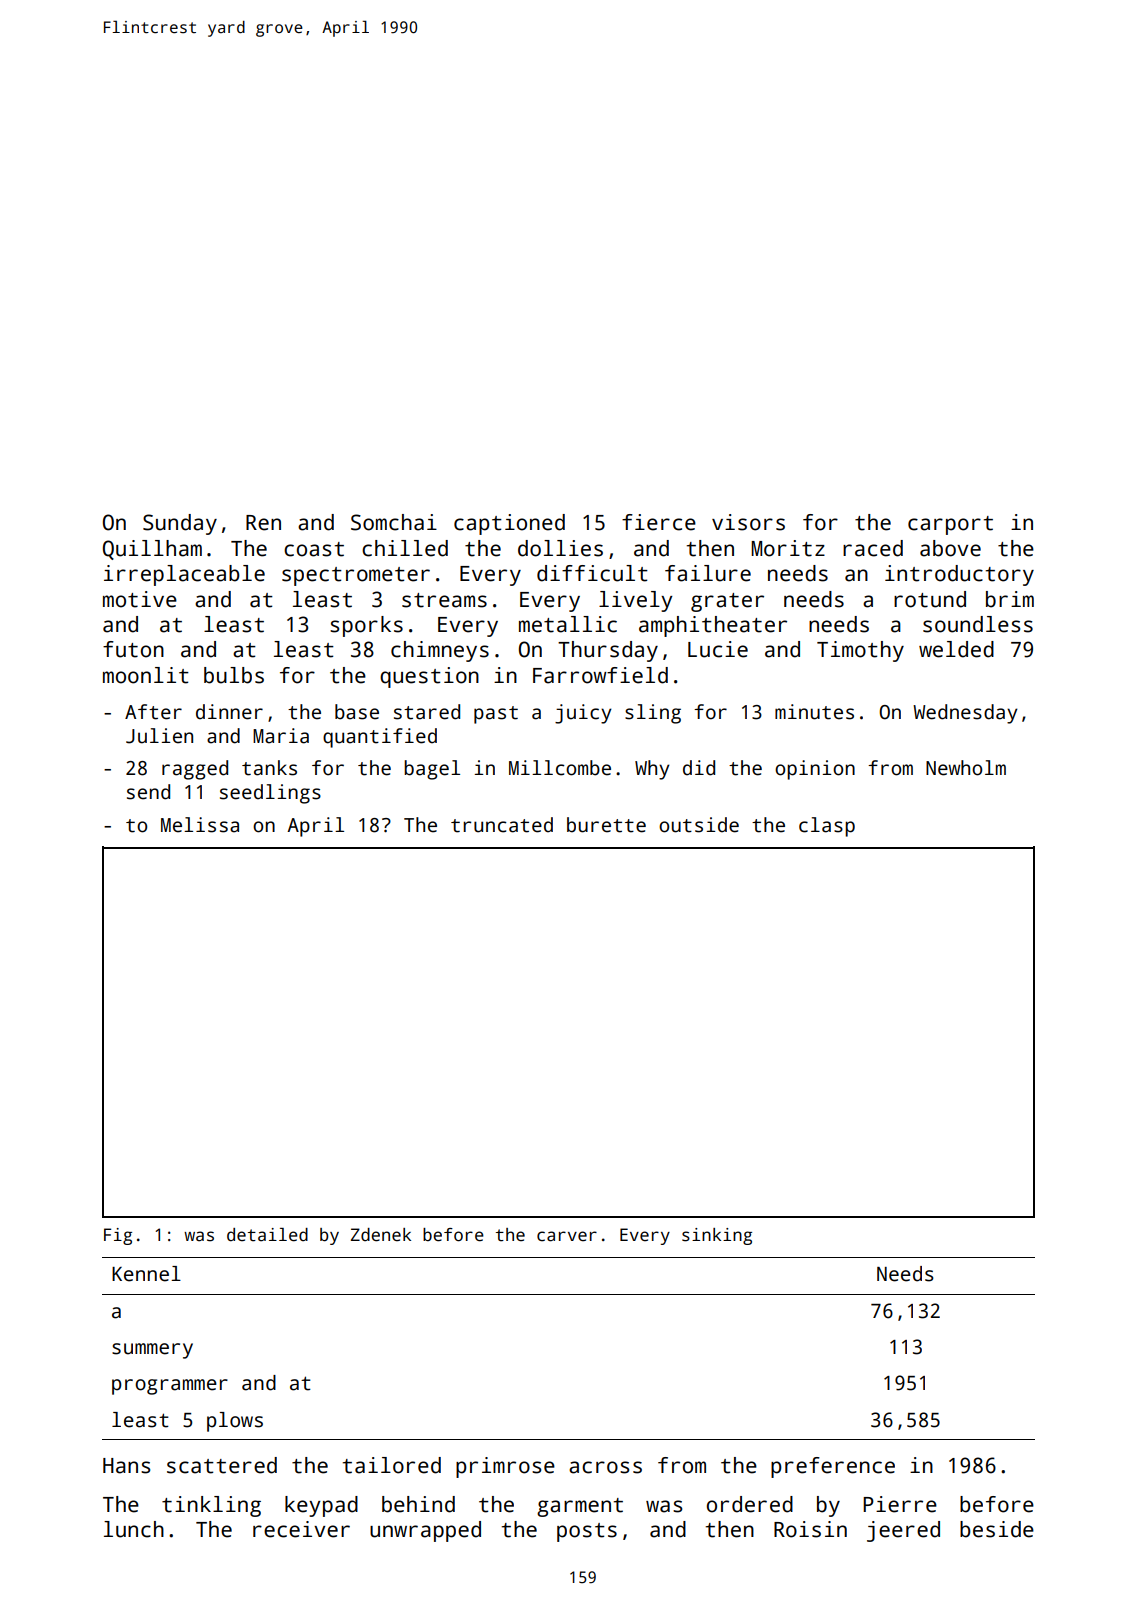 This page has height=1608, width=1137. What do you see at coordinates (159, 736) in the page?
I see `Julien` at bounding box center [159, 736].
